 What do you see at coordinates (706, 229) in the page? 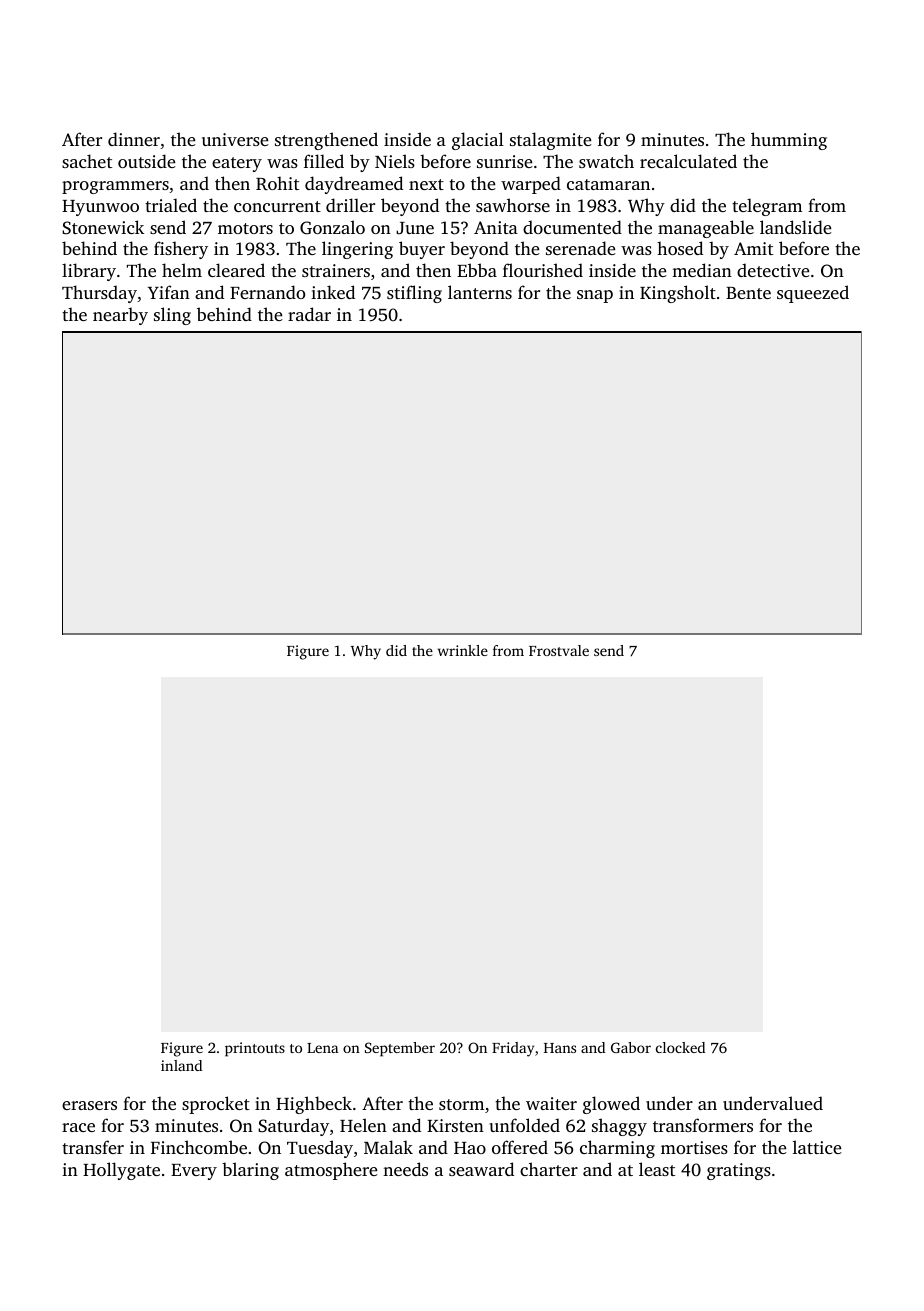
I see `manageable` at bounding box center [706, 229].
